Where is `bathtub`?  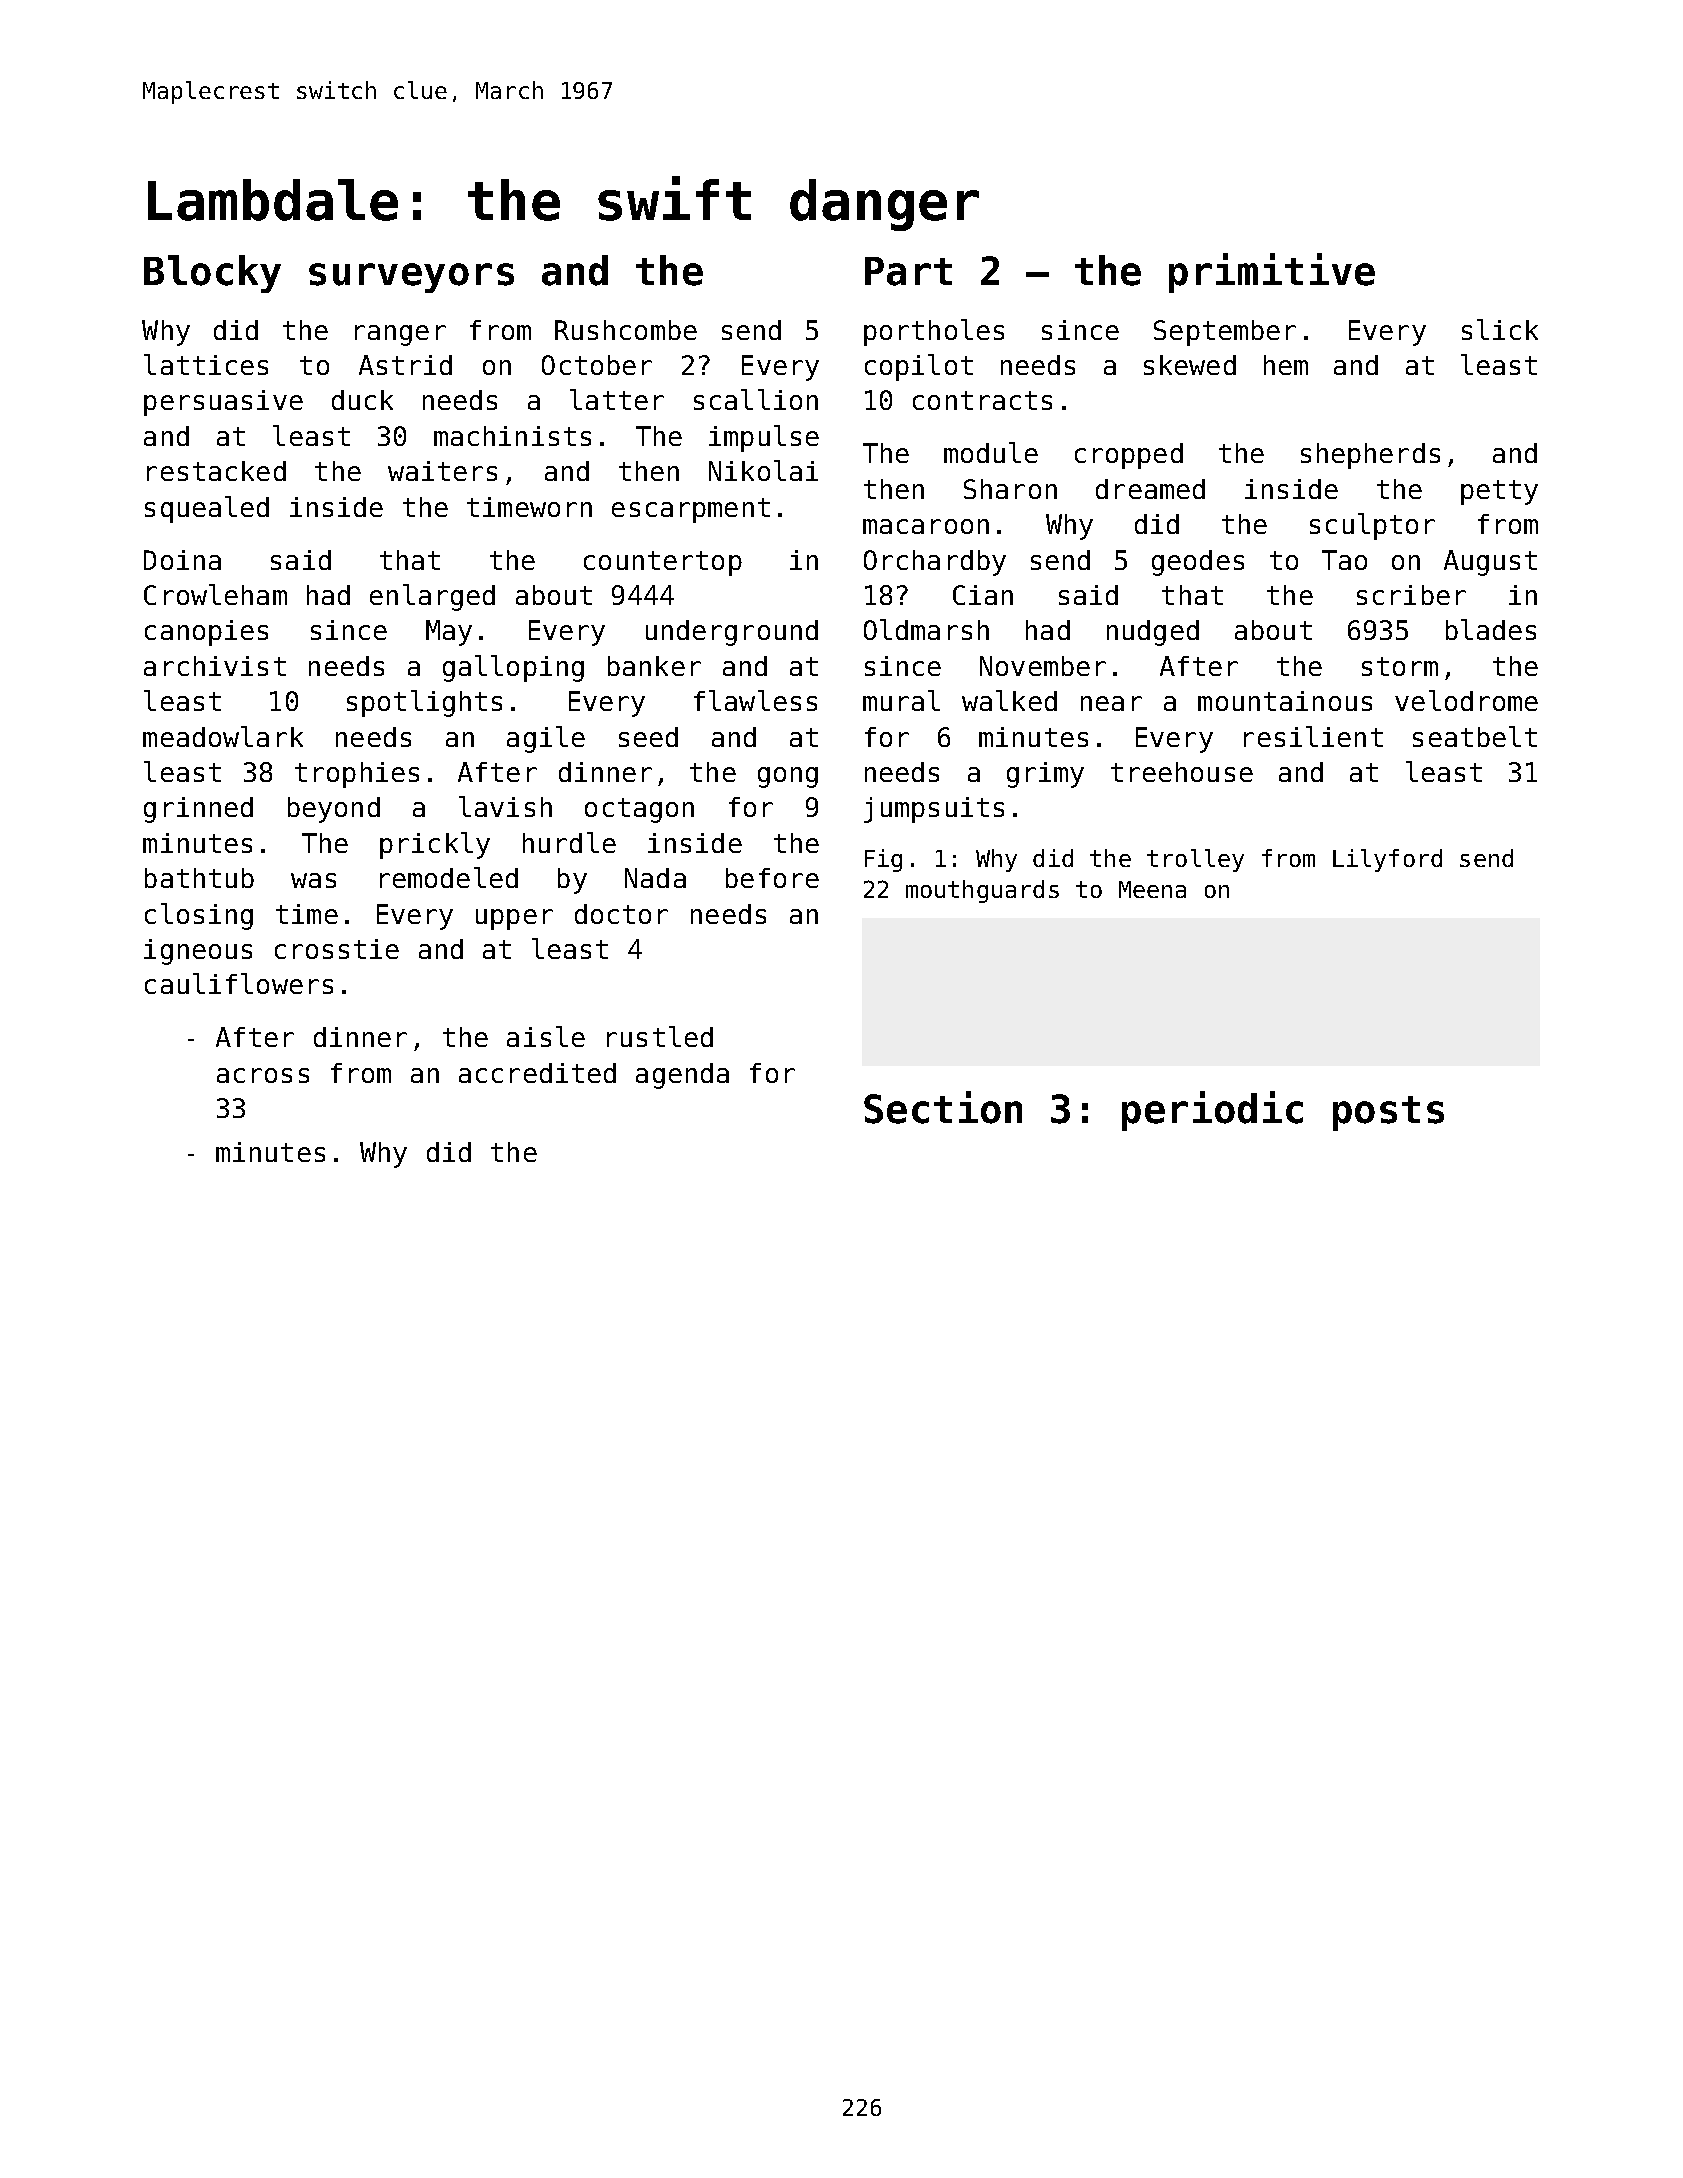 bathtub is located at coordinates (199, 878).
